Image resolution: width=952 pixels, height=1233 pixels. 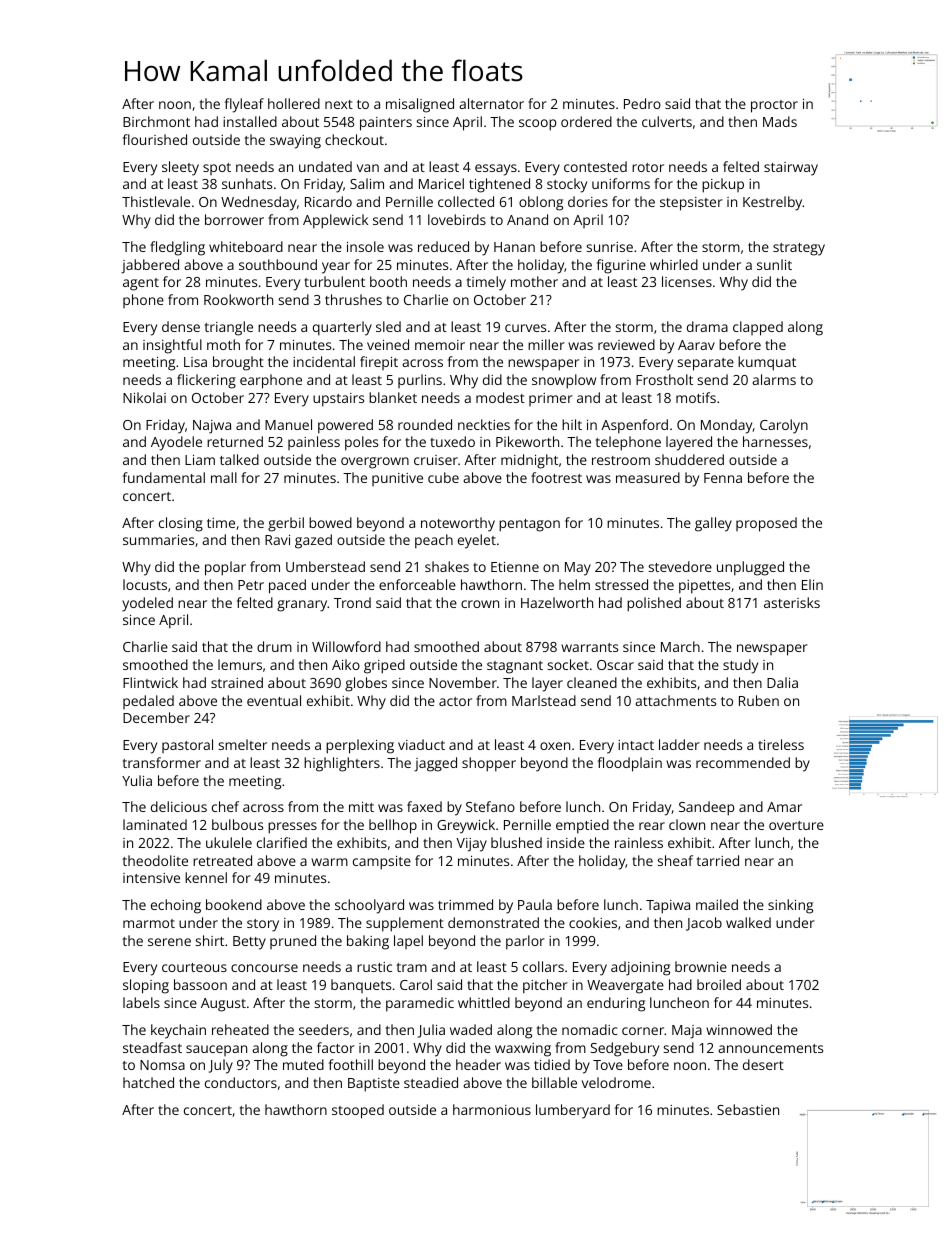 I want to click on Pedro, so click(x=642, y=103).
